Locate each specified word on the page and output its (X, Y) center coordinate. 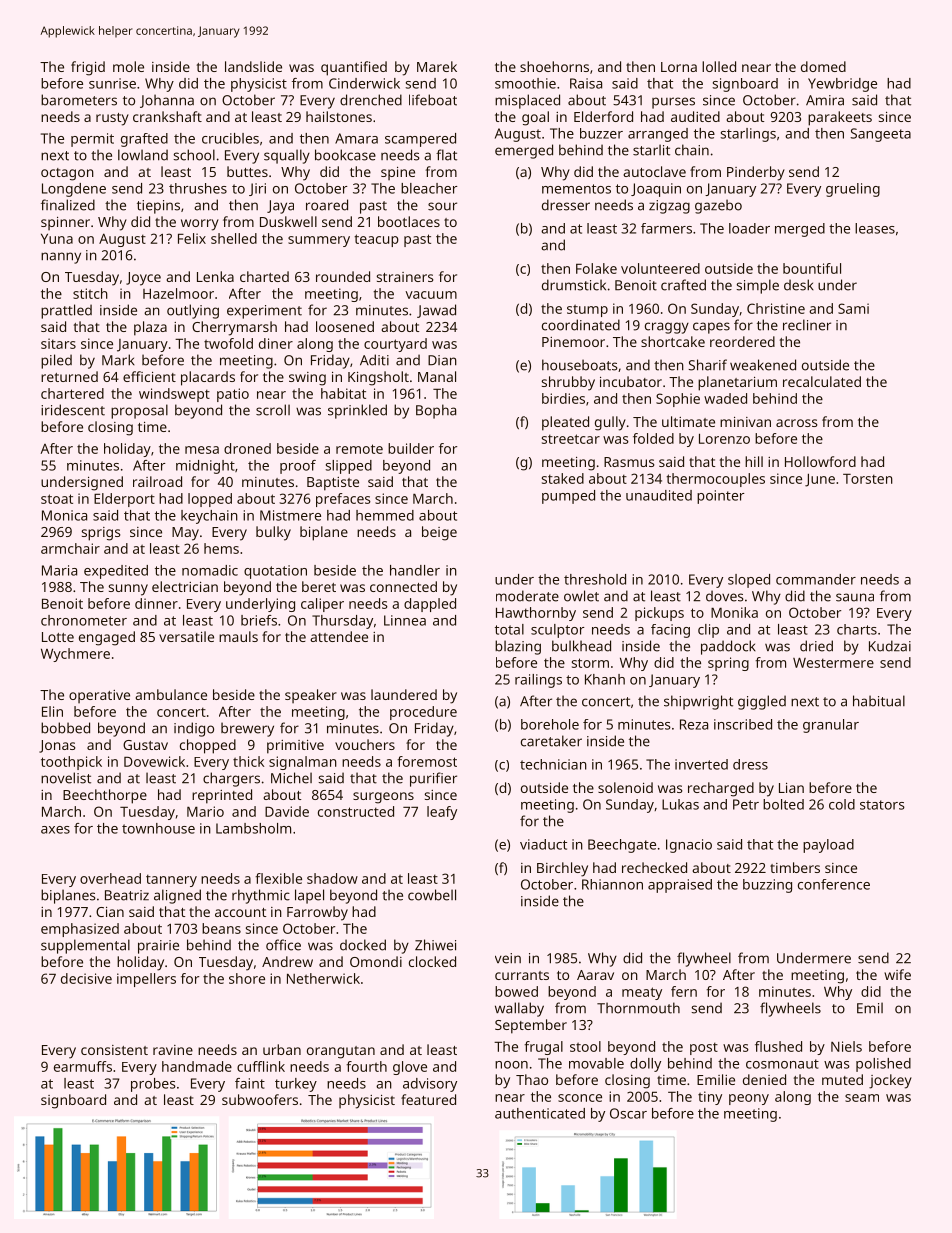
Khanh (605, 679)
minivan (745, 422)
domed (823, 66)
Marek (437, 66)
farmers (666, 228)
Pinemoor (573, 342)
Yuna (57, 239)
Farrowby (317, 913)
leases (875, 228)
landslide (253, 66)
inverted (701, 764)
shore (247, 978)
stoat (57, 499)
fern (684, 991)
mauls (238, 636)
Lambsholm (253, 828)
